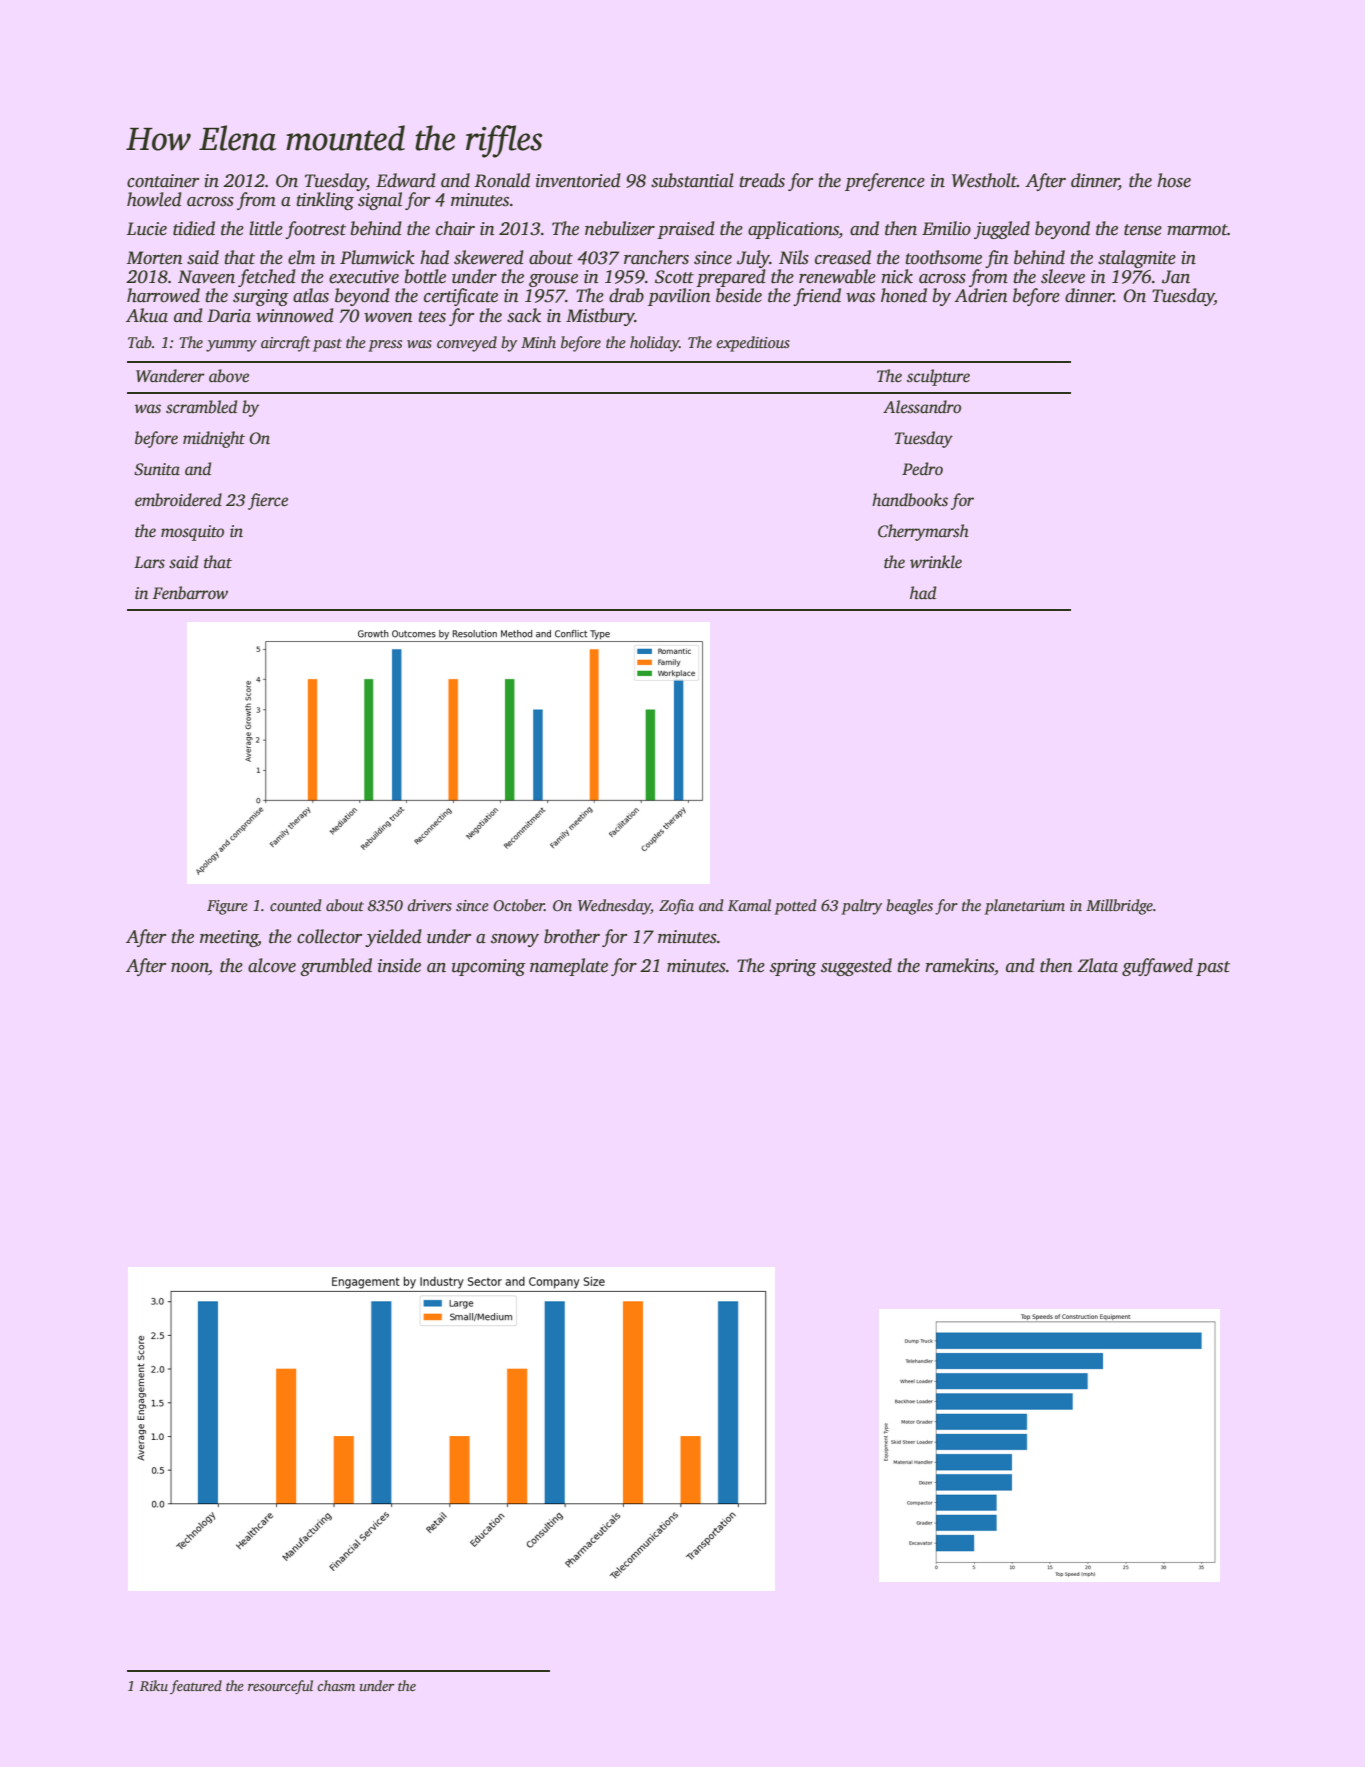  I want to click on Fenbarrow, so click(190, 593).
